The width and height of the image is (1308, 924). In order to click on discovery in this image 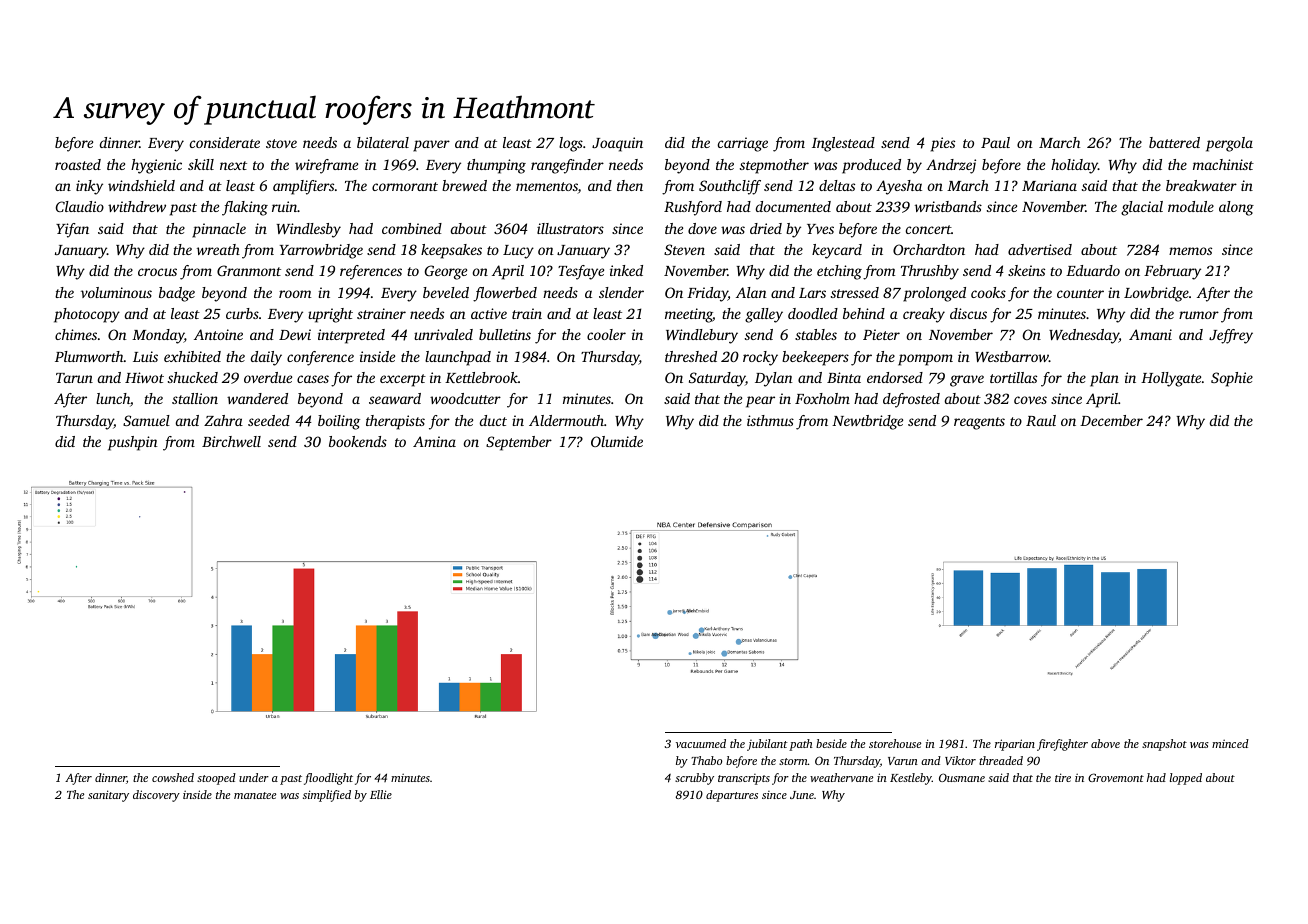, I will do `click(156, 796)`.
